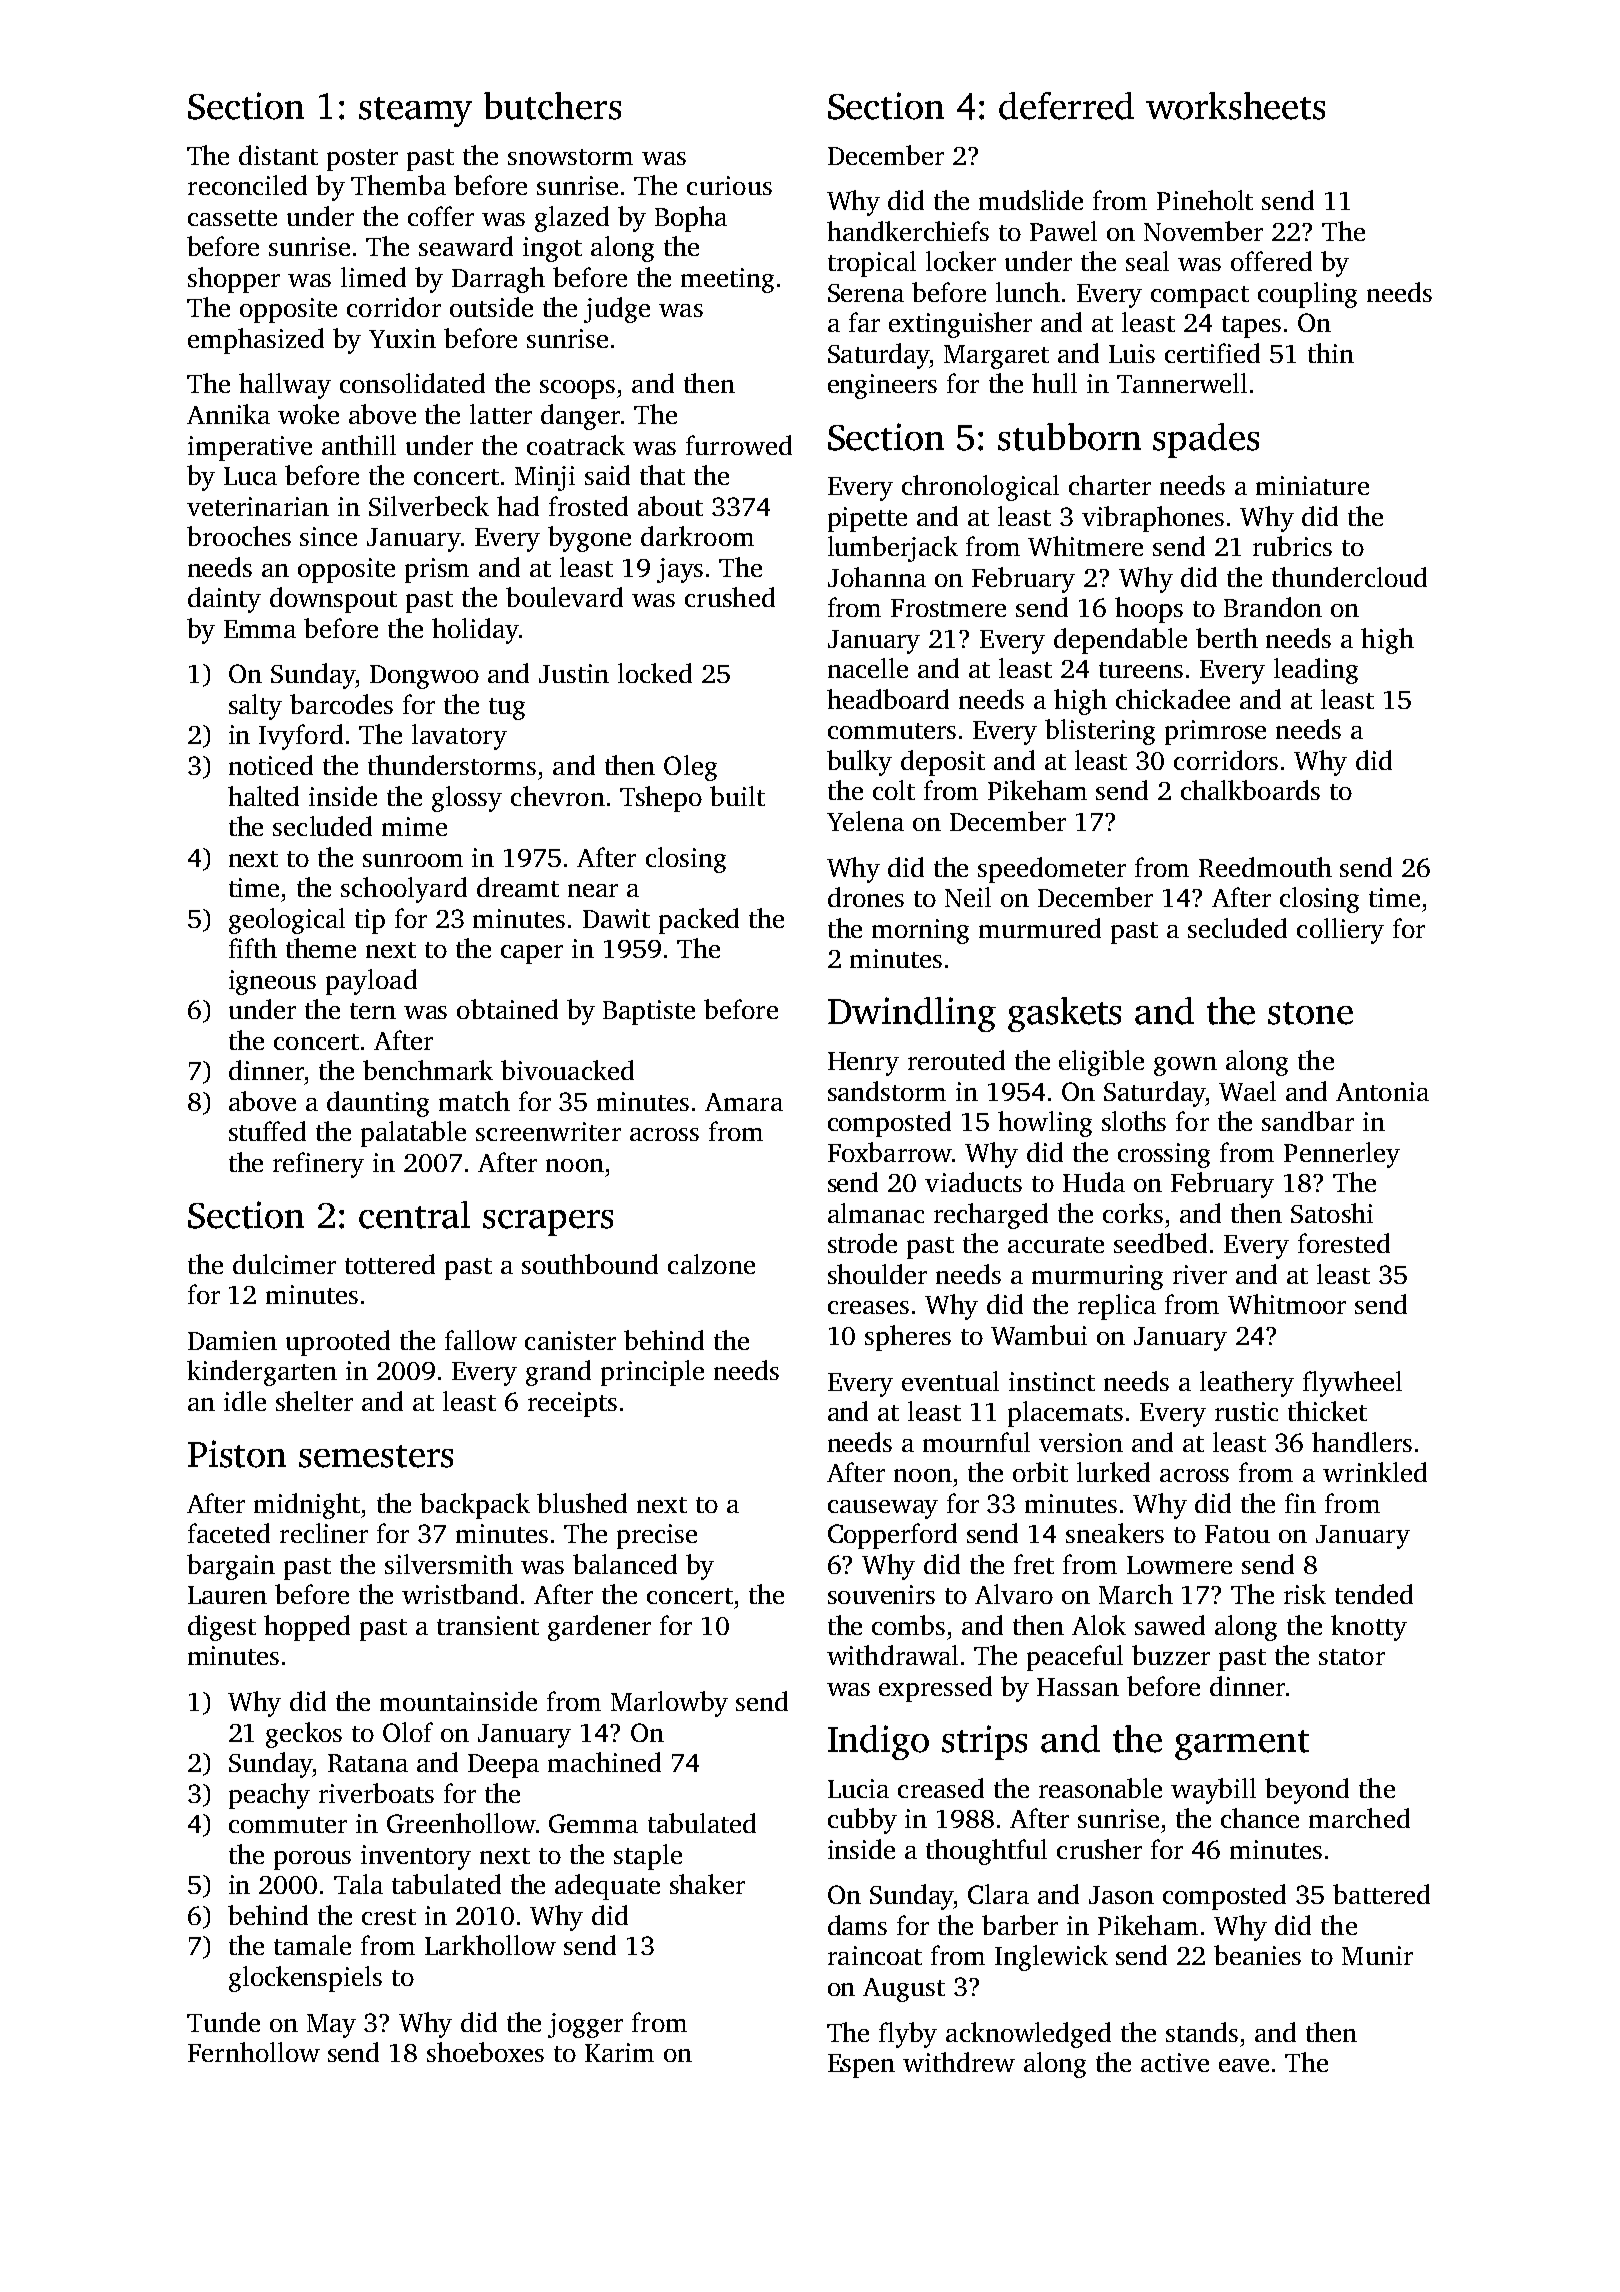  I want to click on curious, so click(729, 185).
